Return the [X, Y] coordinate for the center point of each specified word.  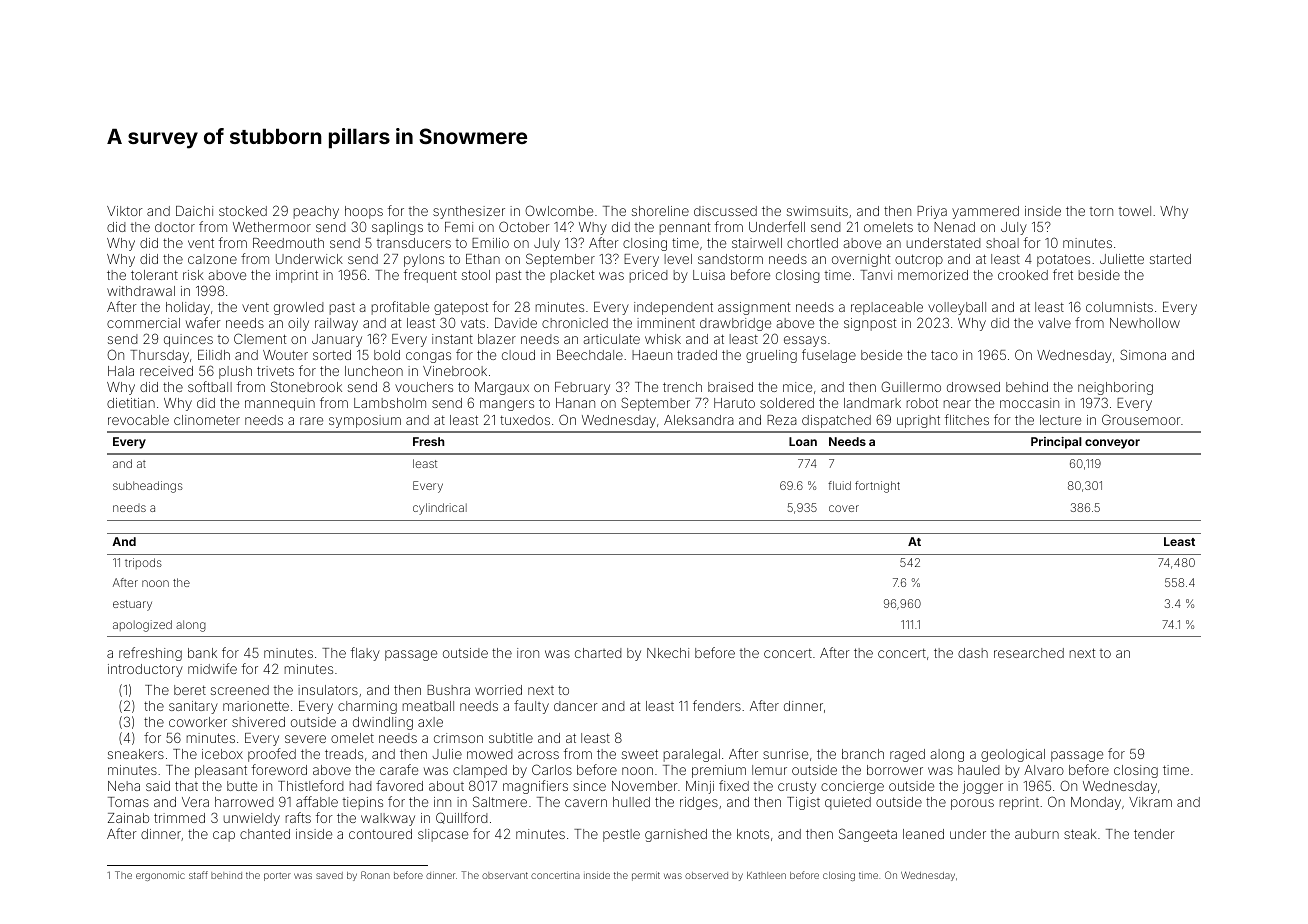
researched [1029, 653]
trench [682, 387]
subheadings [148, 487]
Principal [1056, 443]
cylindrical [440, 509]
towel [1135, 211]
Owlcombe [559, 210]
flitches [967, 419]
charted [598, 653]
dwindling [383, 723]
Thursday [159, 356]
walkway [388, 819]
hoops [364, 212]
